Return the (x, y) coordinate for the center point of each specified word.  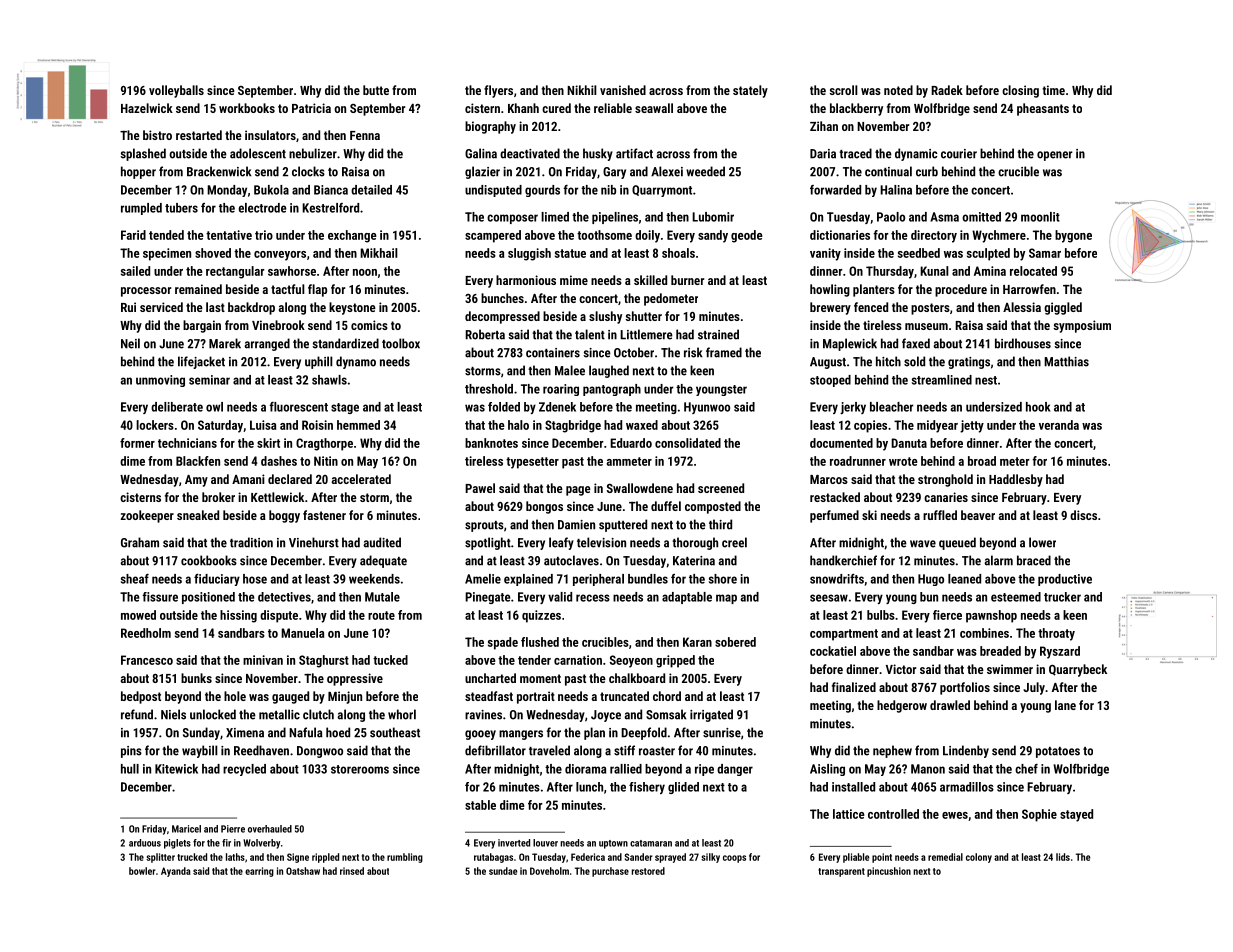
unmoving (160, 381)
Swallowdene (640, 488)
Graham (140, 542)
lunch (589, 787)
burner (687, 280)
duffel (666, 506)
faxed (916, 343)
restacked (835, 497)
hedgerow (902, 706)
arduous (145, 843)
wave (923, 544)
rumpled (141, 209)
